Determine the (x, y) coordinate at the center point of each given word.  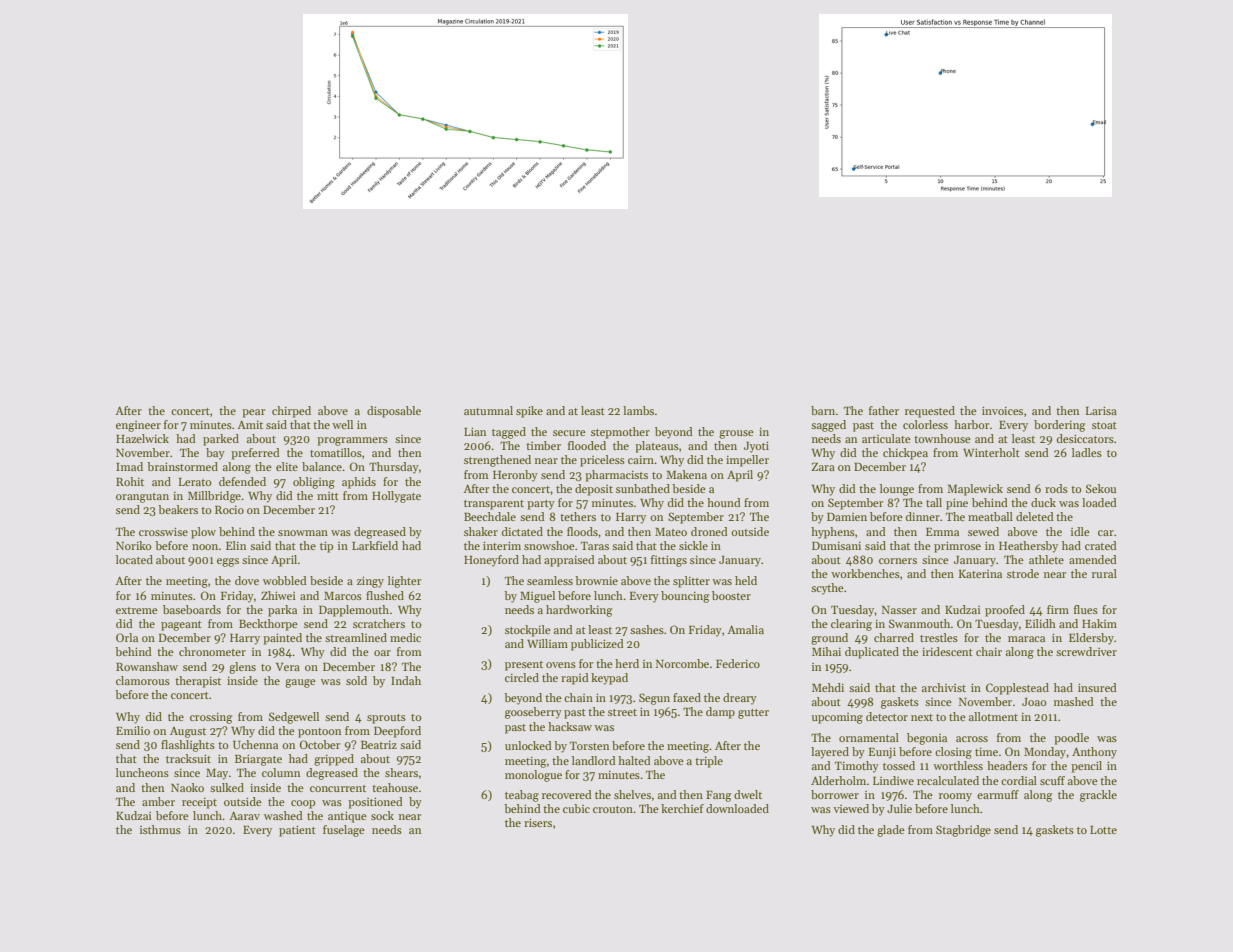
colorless (925, 424)
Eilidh (1040, 623)
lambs (638, 410)
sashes (647, 629)
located (134, 559)
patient (297, 831)
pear (253, 413)
